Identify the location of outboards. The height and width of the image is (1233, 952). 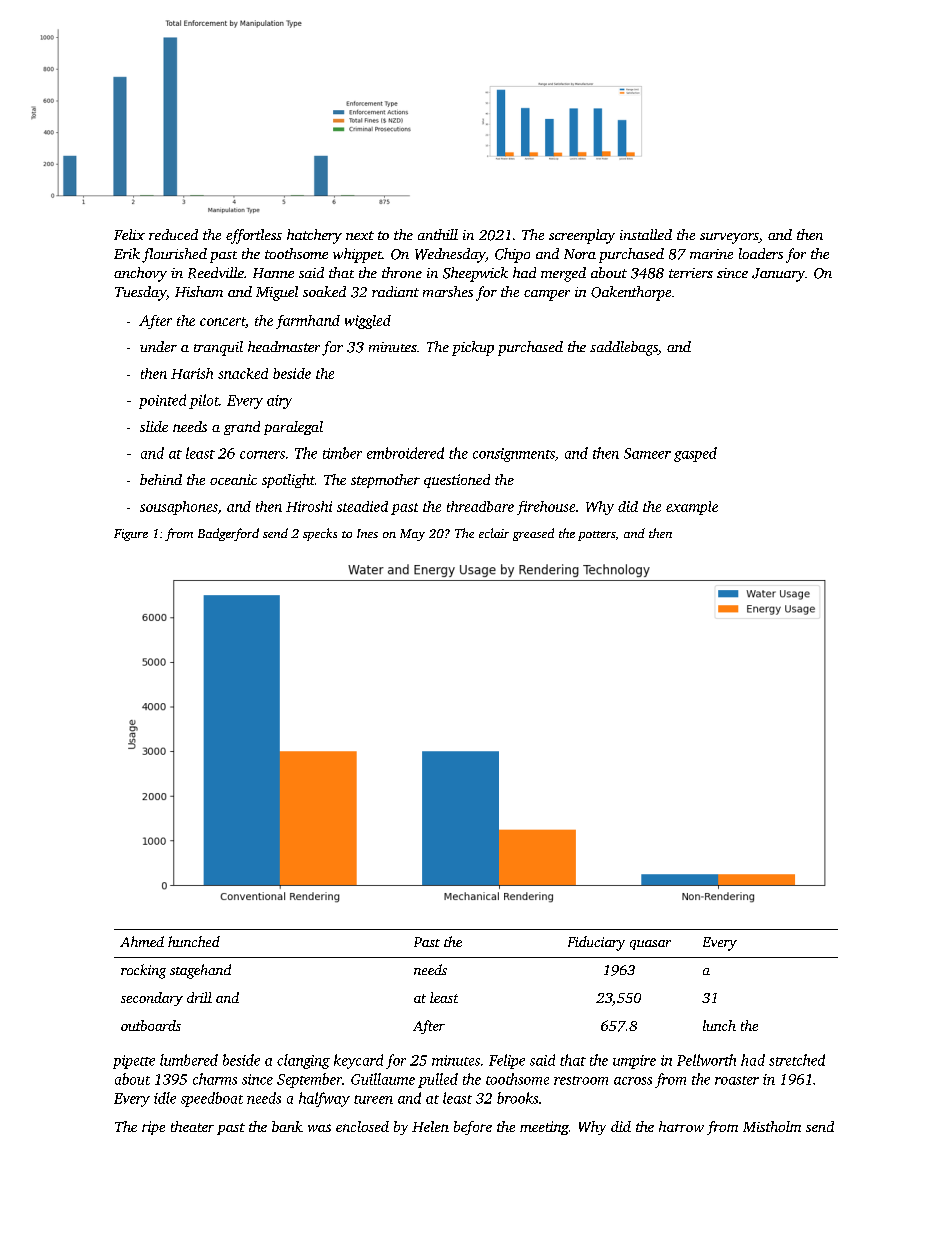
(151, 1025).
